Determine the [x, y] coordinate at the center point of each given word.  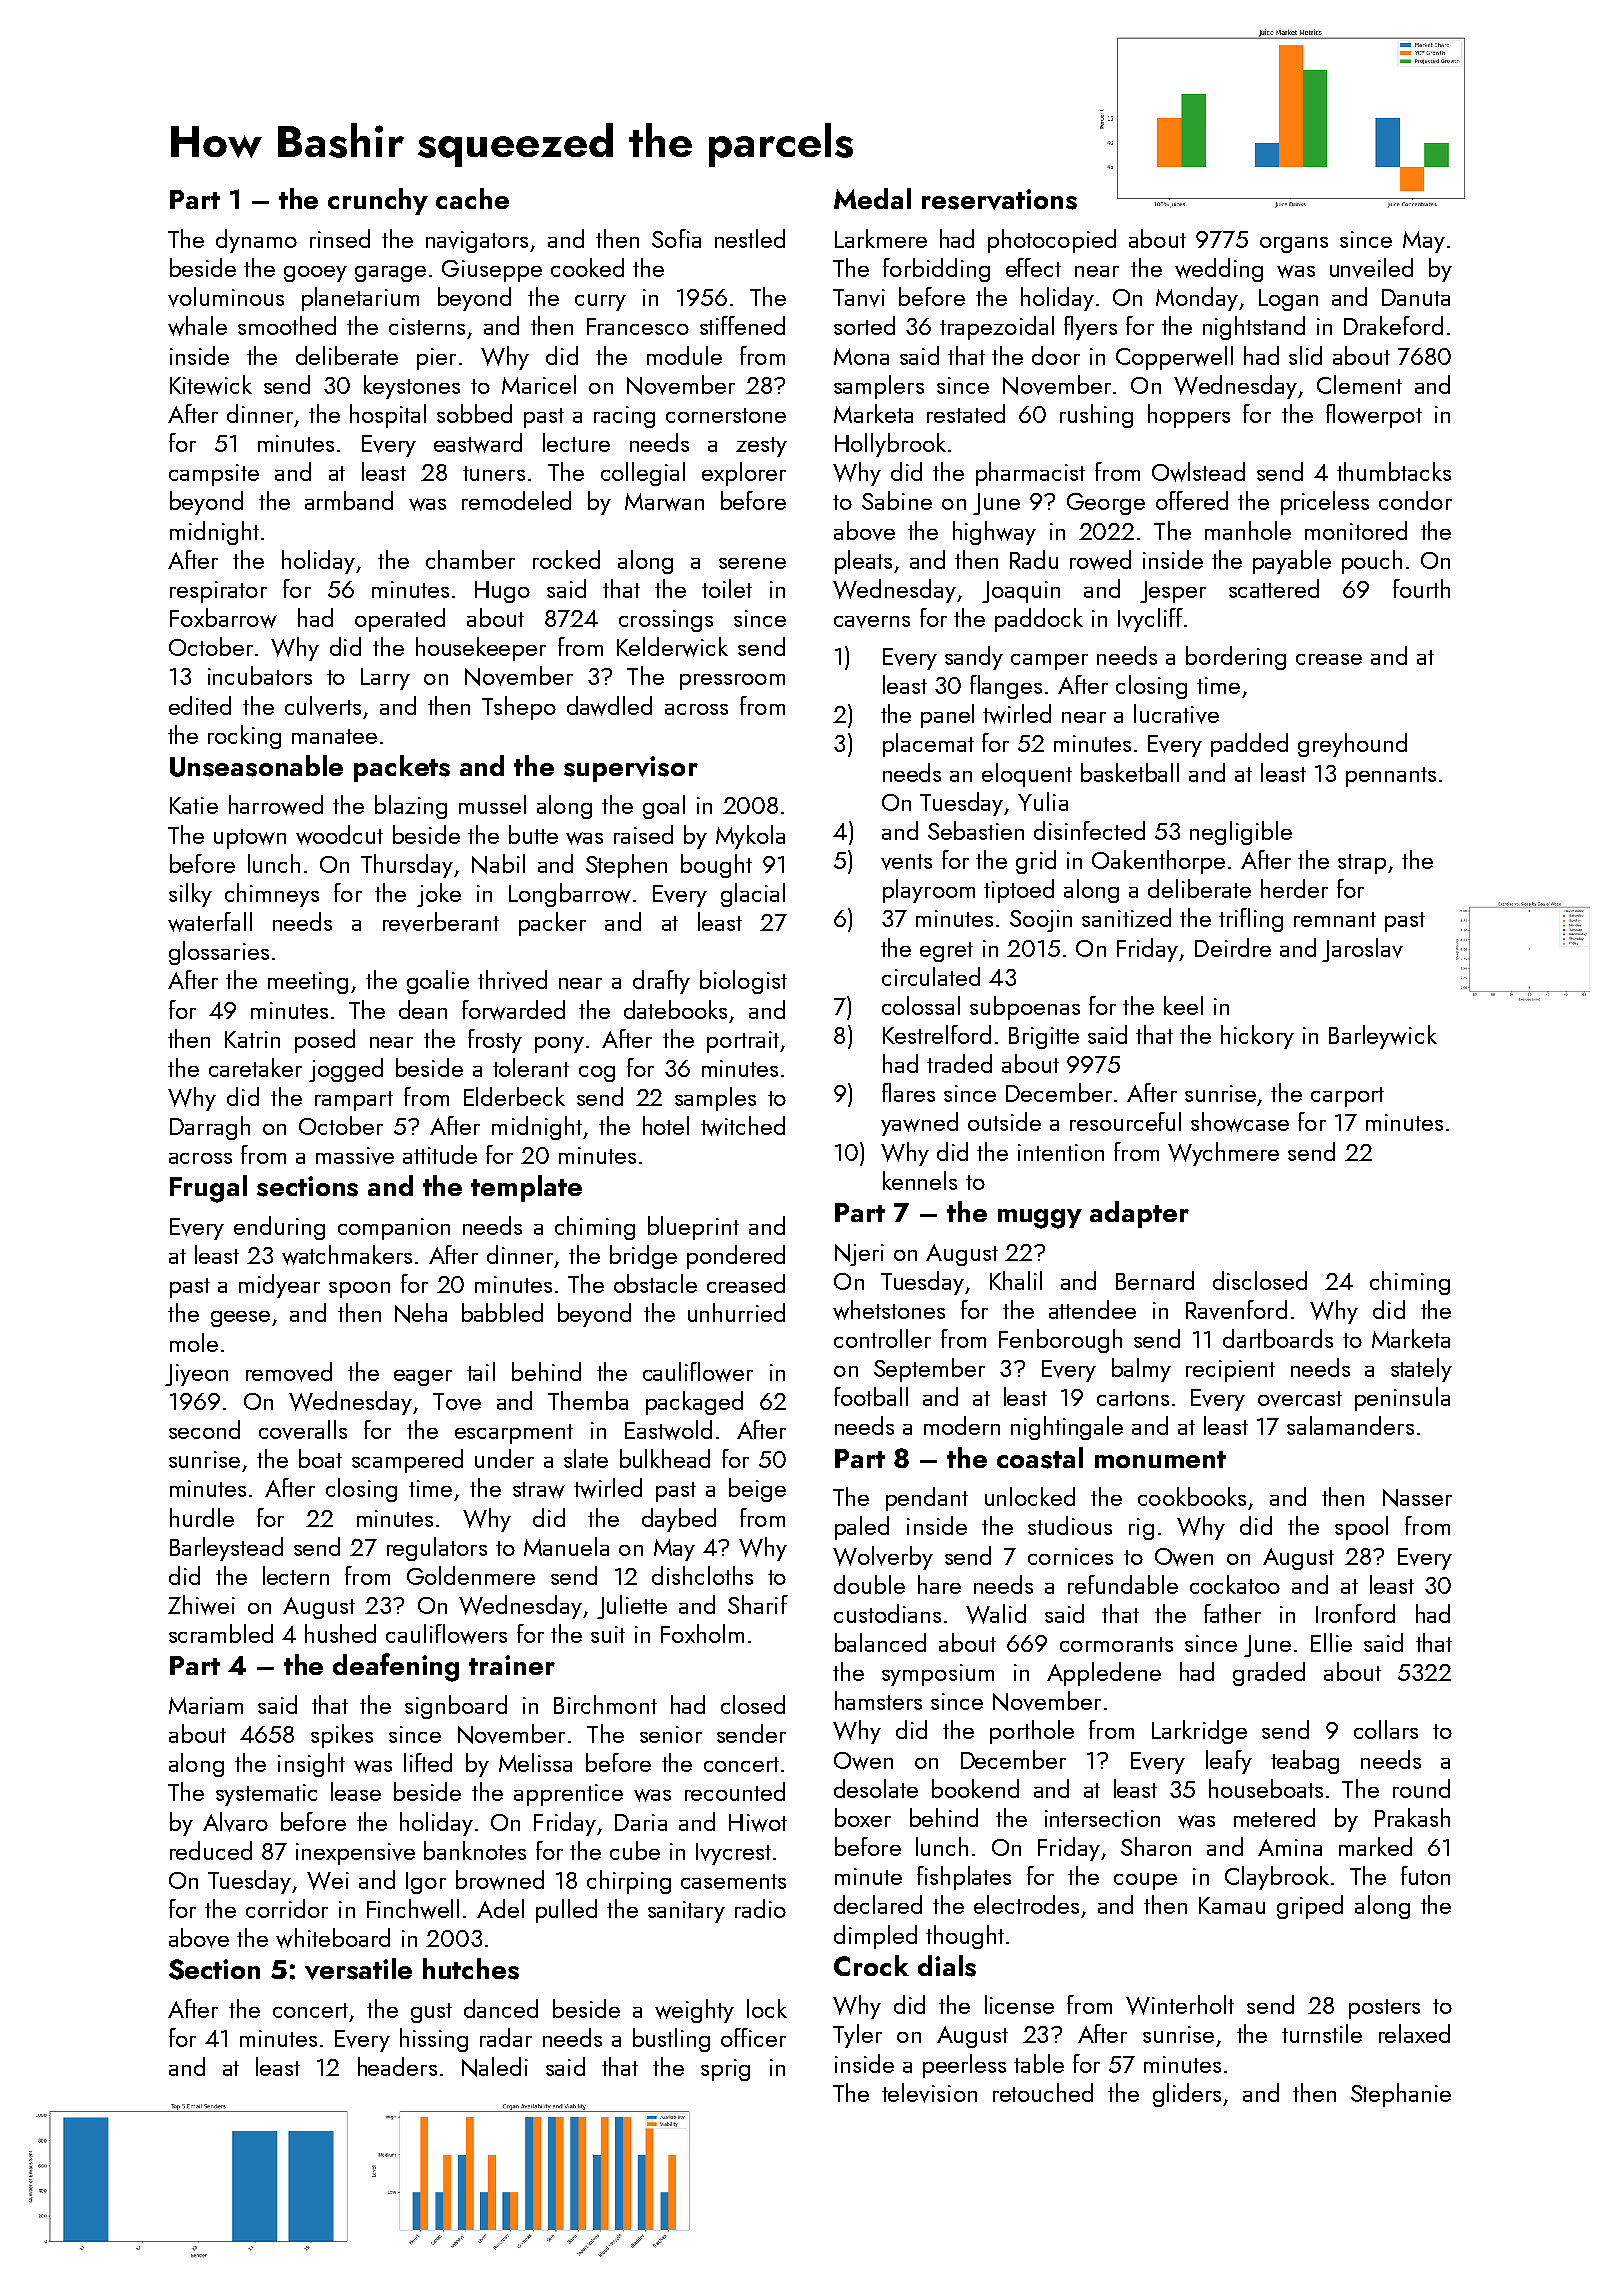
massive [355, 1156]
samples [715, 1099]
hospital [388, 416]
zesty [761, 447]
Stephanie [1401, 2095]
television [929, 2093]
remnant [1335, 919]
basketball [1130, 772]
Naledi [495, 2067]
